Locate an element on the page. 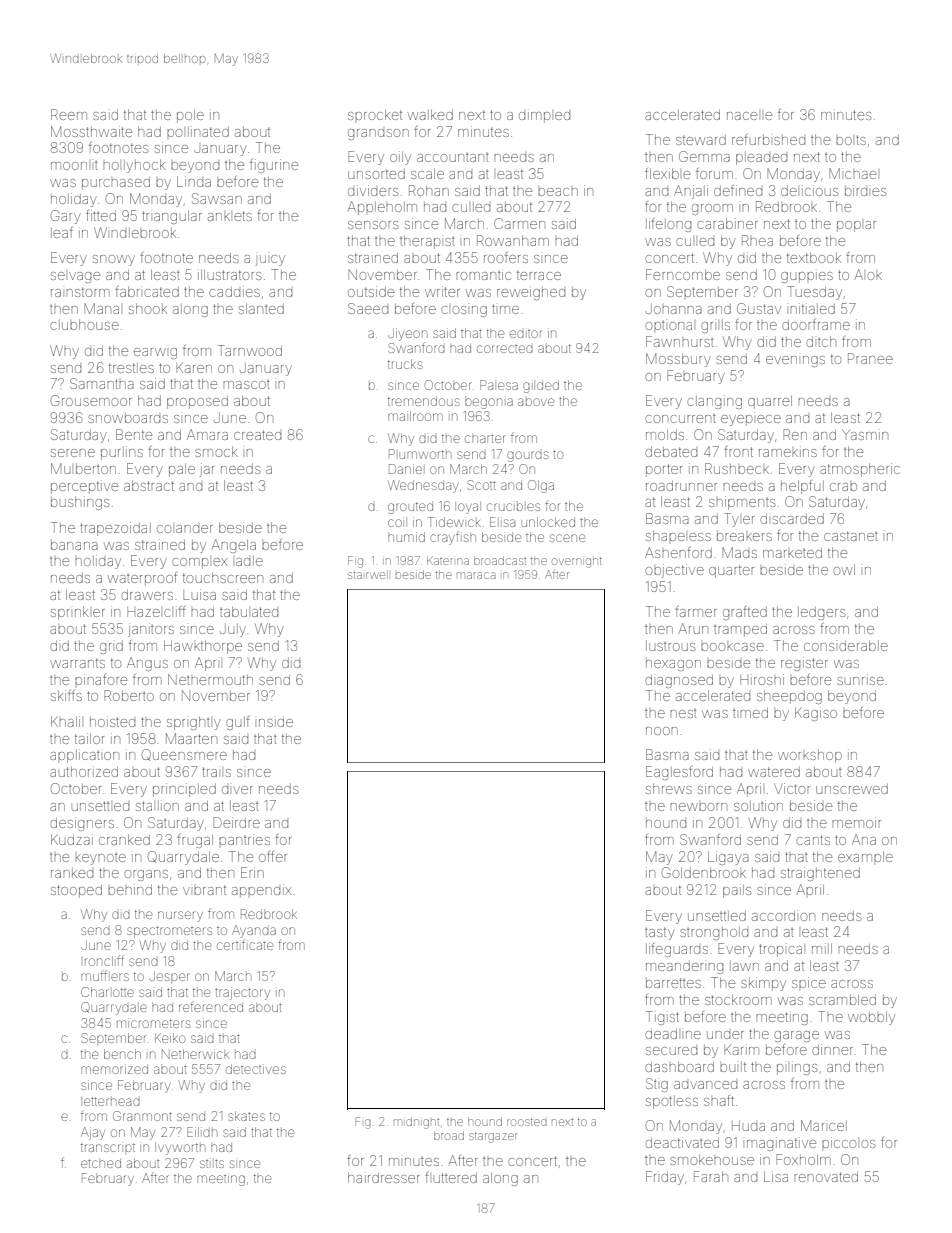  sunrise is located at coordinates (860, 679).
